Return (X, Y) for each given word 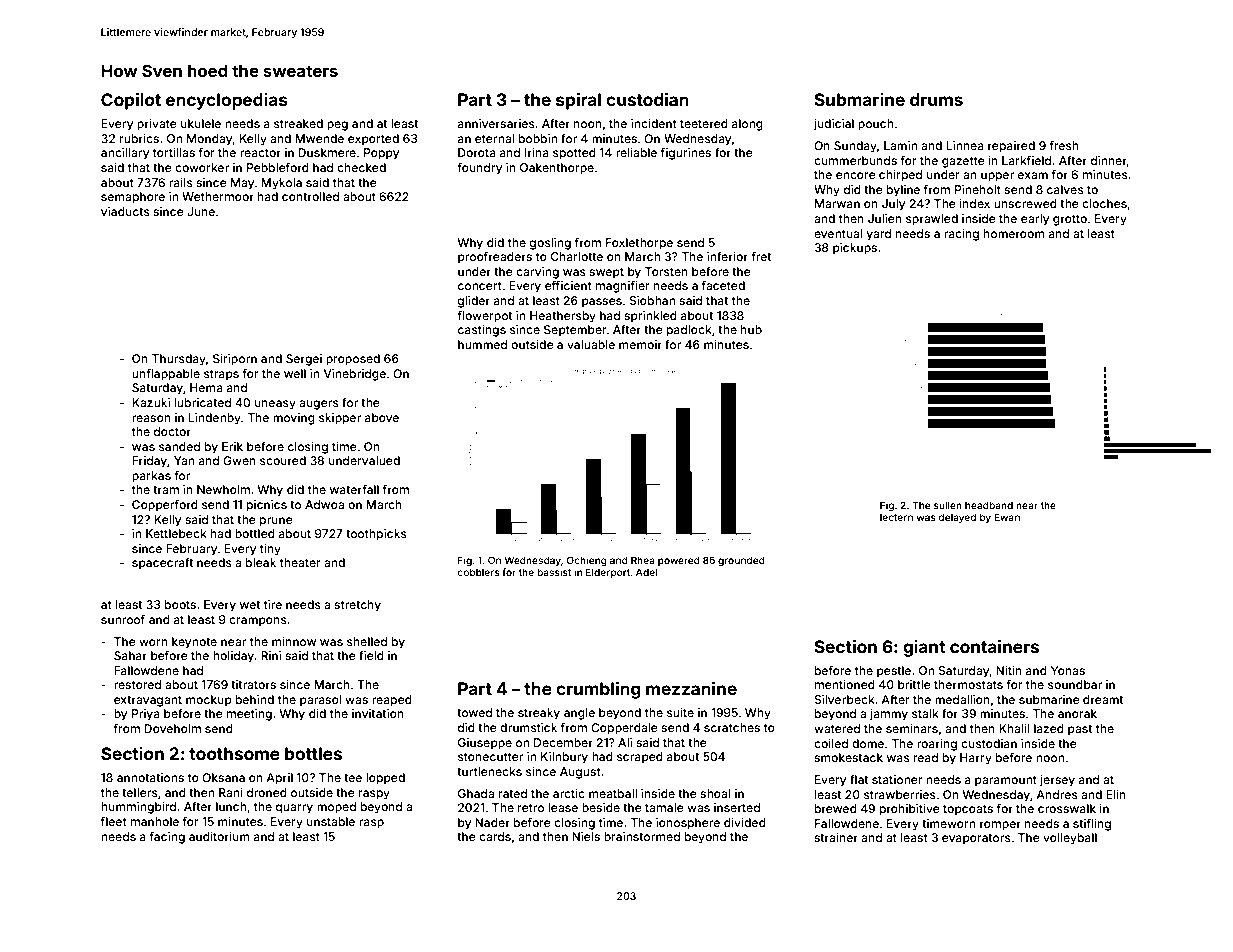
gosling (550, 244)
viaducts (125, 211)
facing (167, 838)
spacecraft (162, 564)
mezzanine (691, 688)
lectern (896, 517)
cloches (1104, 203)
